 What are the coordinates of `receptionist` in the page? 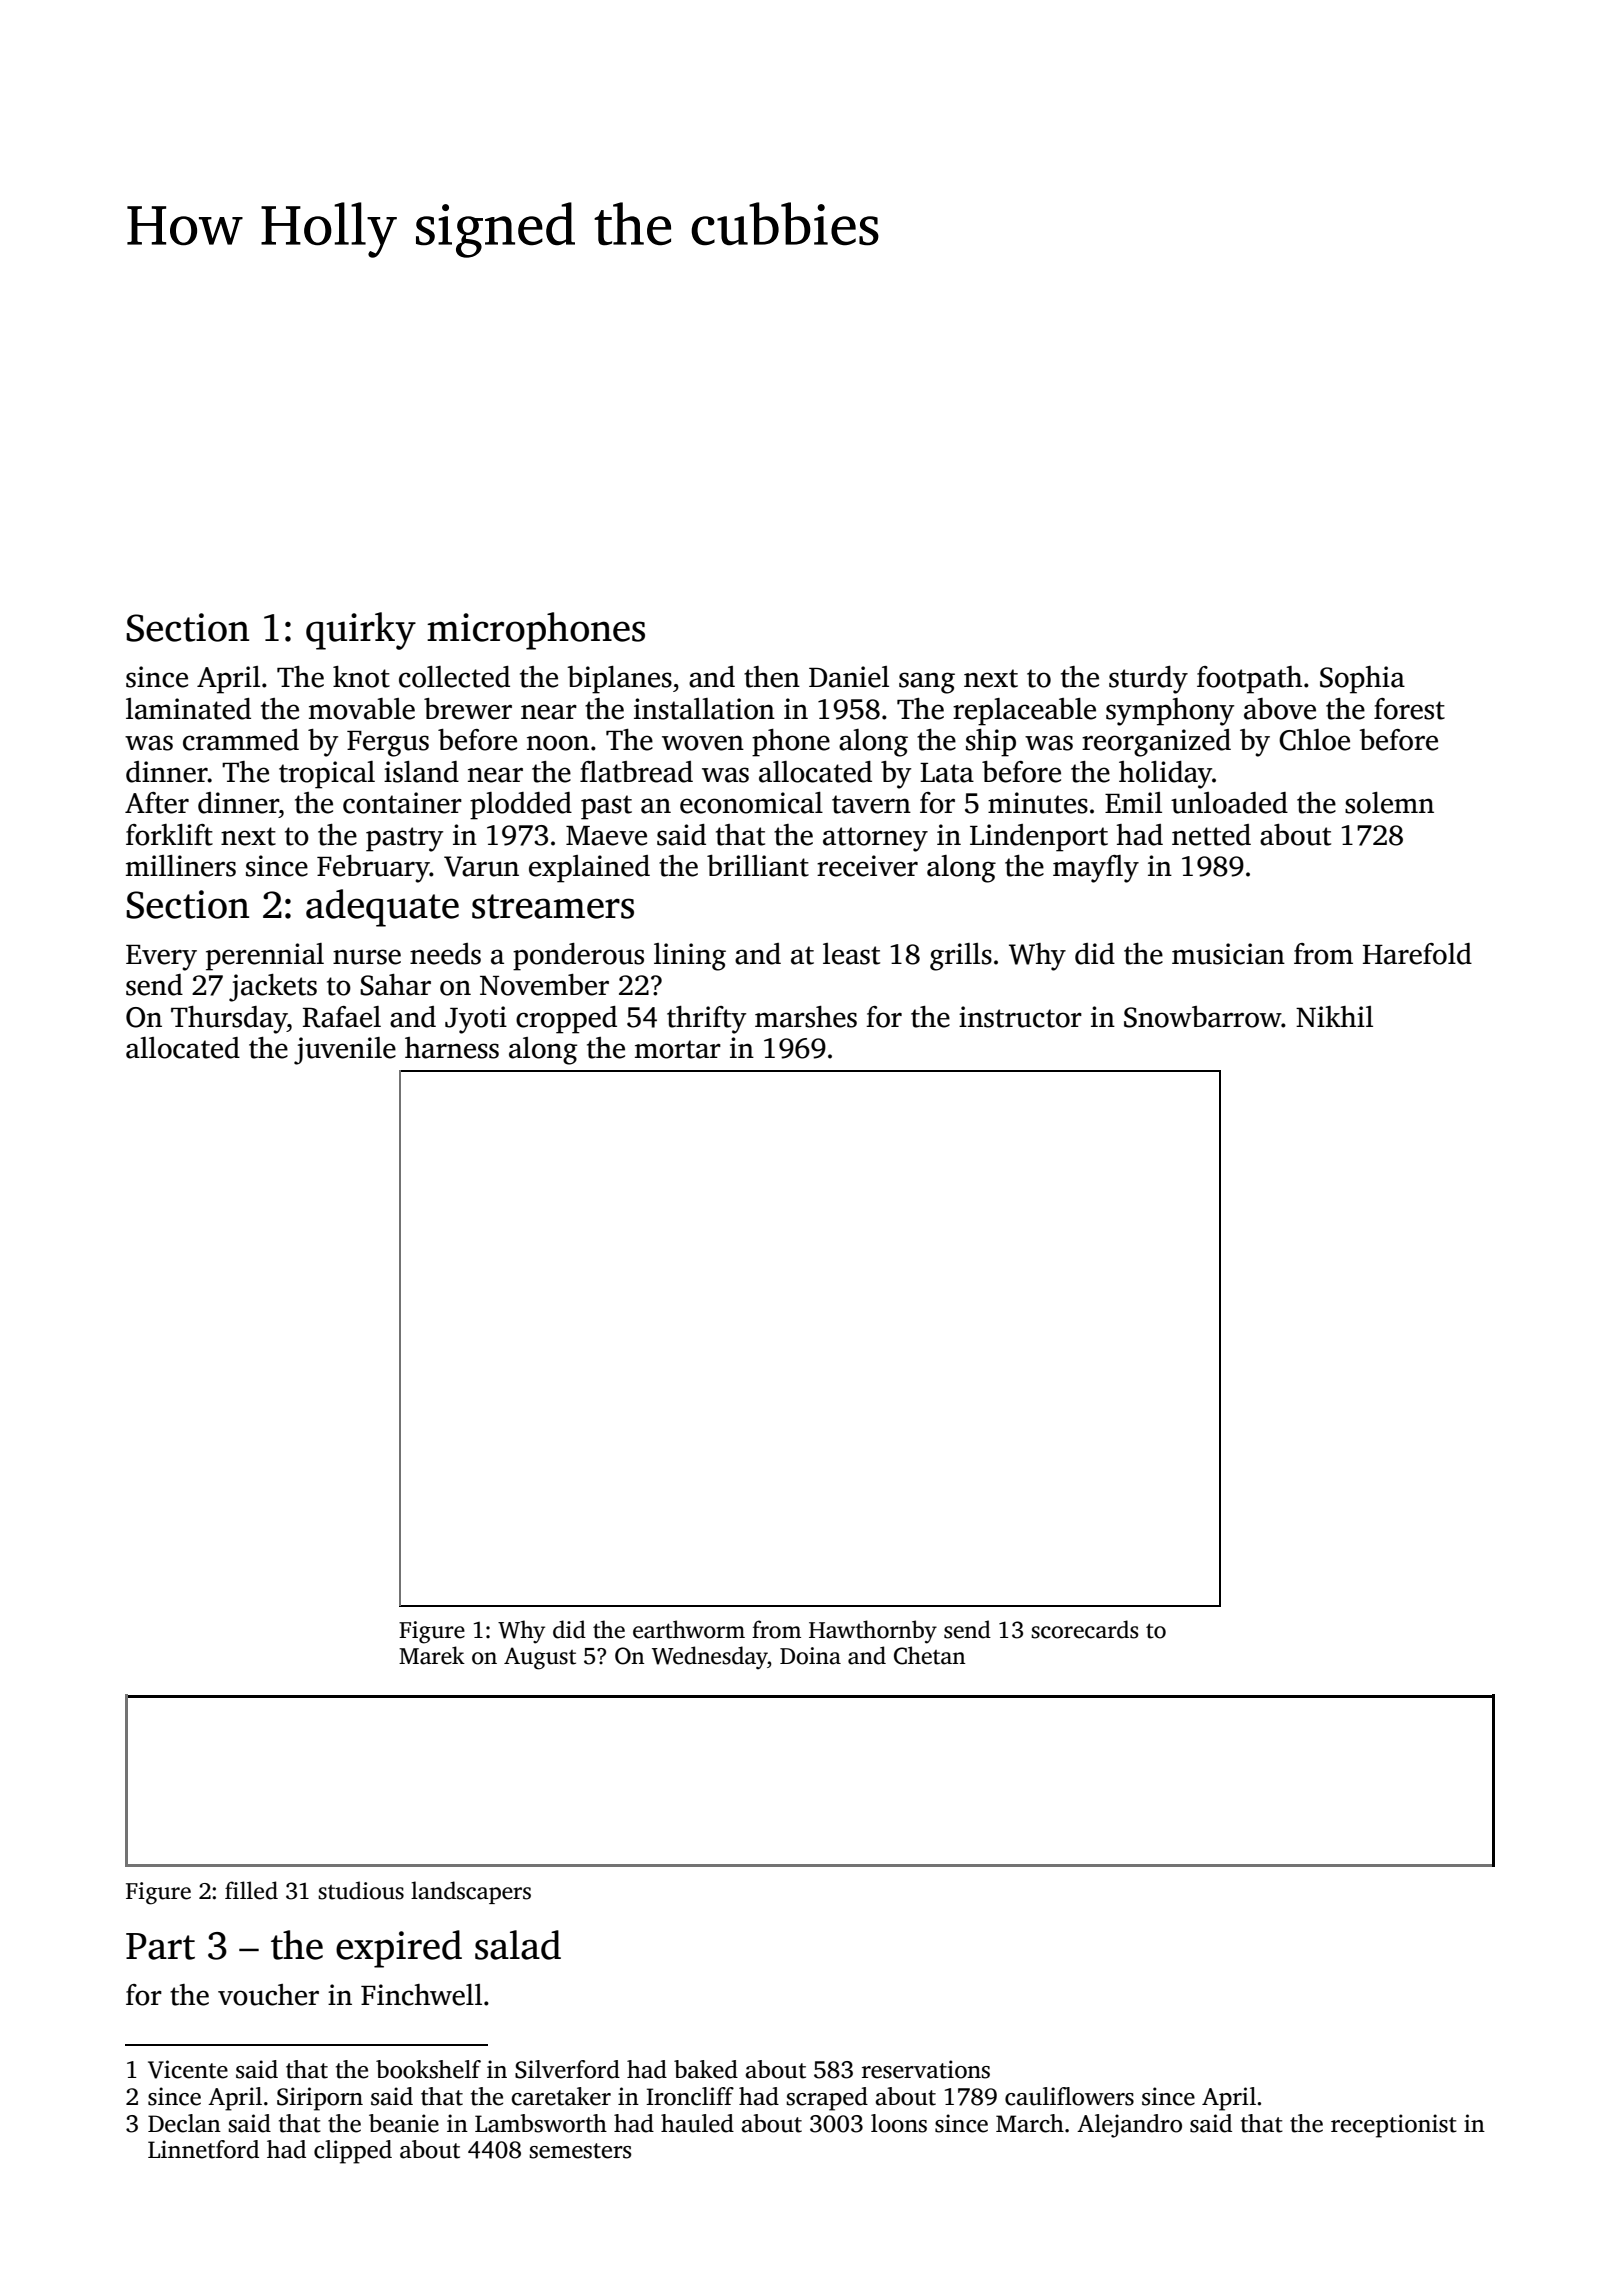 It's located at (1394, 2126).
